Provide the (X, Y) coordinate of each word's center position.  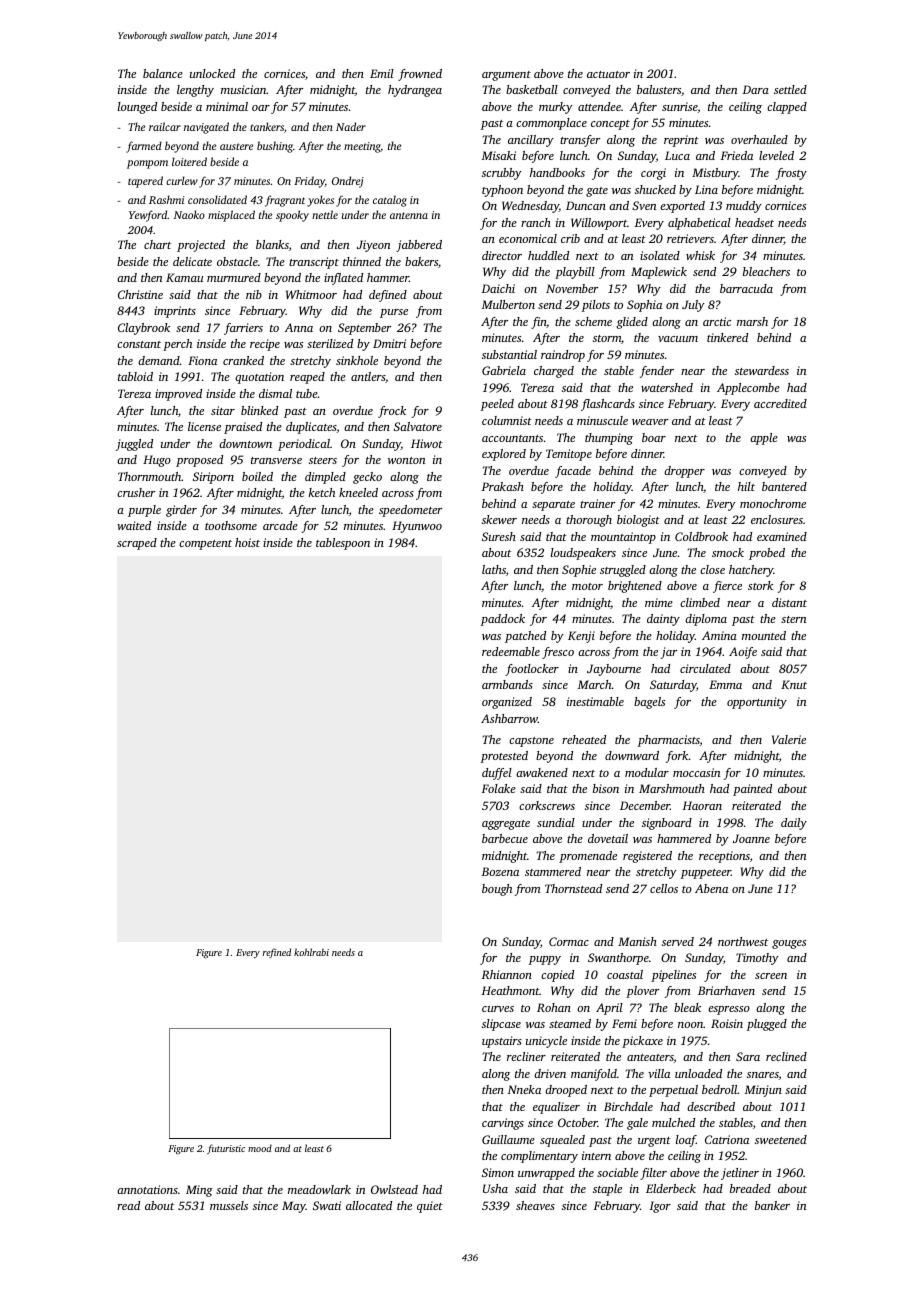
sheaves (535, 1205)
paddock (503, 620)
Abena (711, 888)
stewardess (762, 370)
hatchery (751, 571)
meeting (362, 147)
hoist (247, 542)
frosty (791, 174)
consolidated (217, 199)
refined (277, 953)
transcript (314, 263)
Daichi (498, 288)
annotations (147, 1189)
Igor (660, 1207)
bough (497, 890)
